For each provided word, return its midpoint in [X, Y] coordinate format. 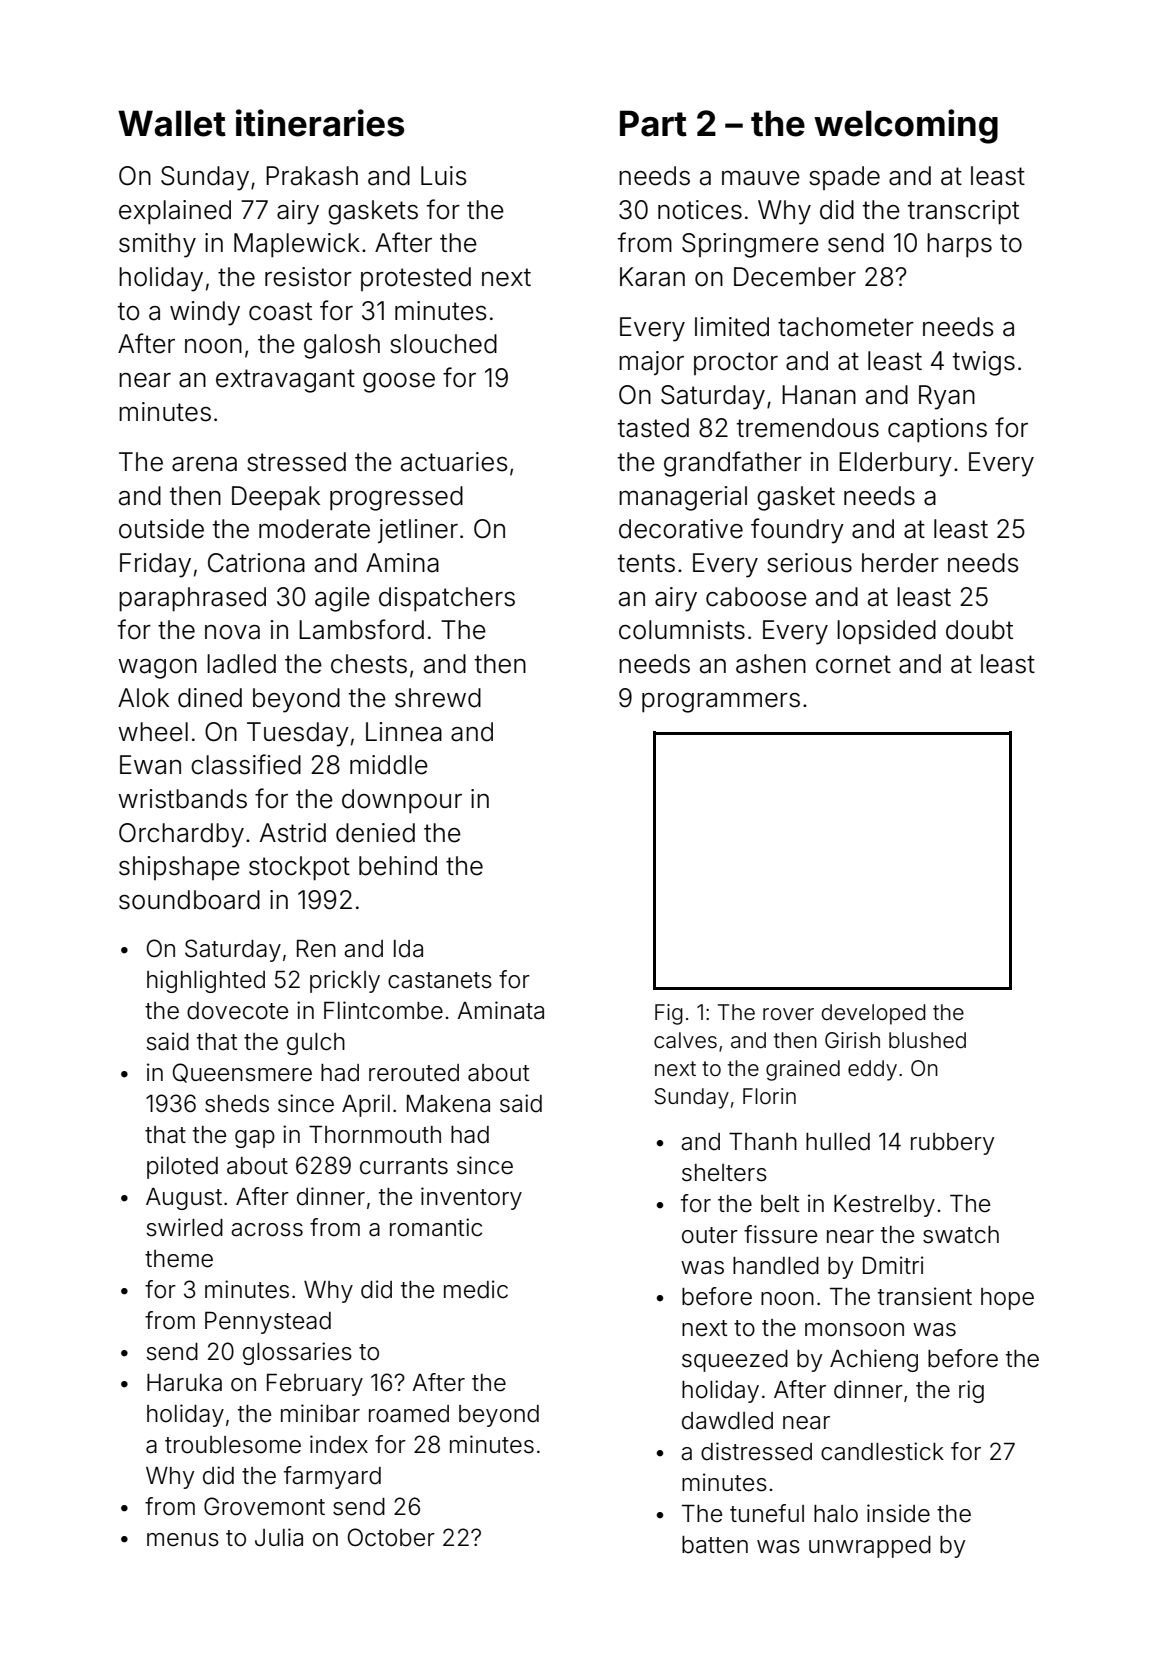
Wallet [172, 123]
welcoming [906, 126]
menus [183, 1540]
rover [788, 1014]
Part [653, 123]
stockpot [299, 868]
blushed [927, 1040]
